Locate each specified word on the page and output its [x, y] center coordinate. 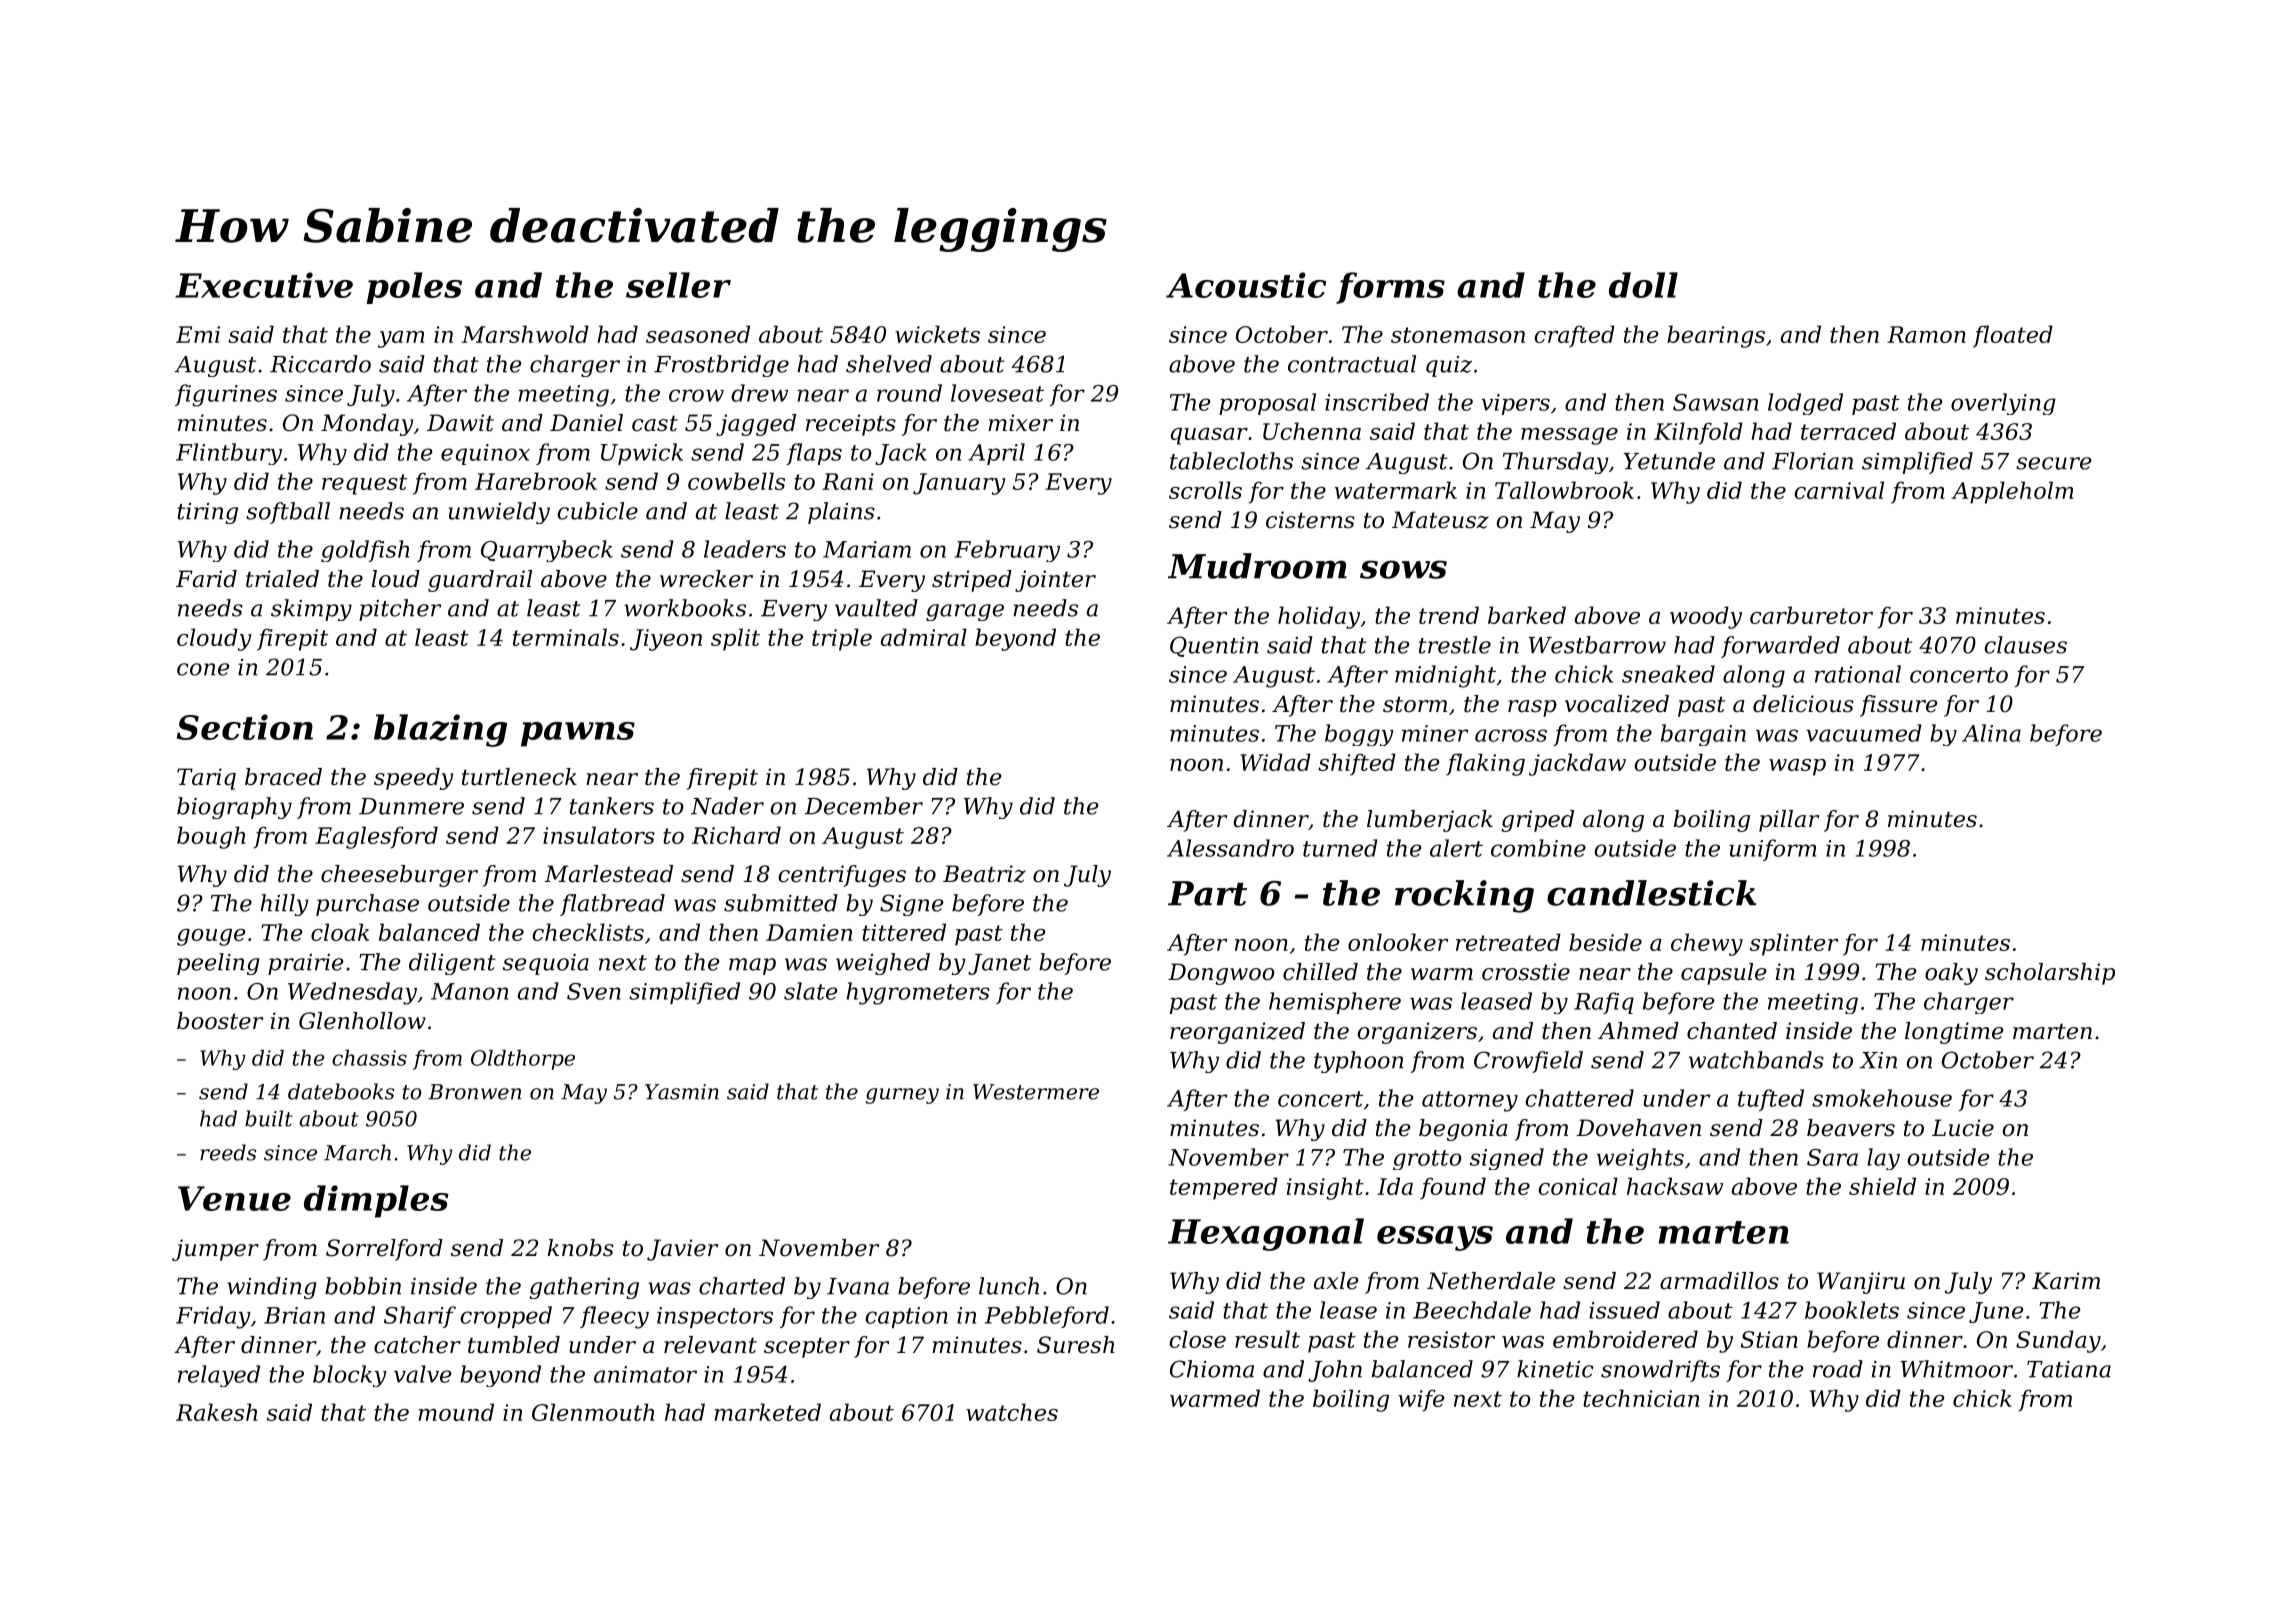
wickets [937, 334]
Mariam [867, 549]
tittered [904, 932]
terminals [566, 637]
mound [456, 1412]
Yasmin [682, 1092]
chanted [1732, 1031]
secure [2053, 463]
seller [678, 285]
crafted [1574, 336]
